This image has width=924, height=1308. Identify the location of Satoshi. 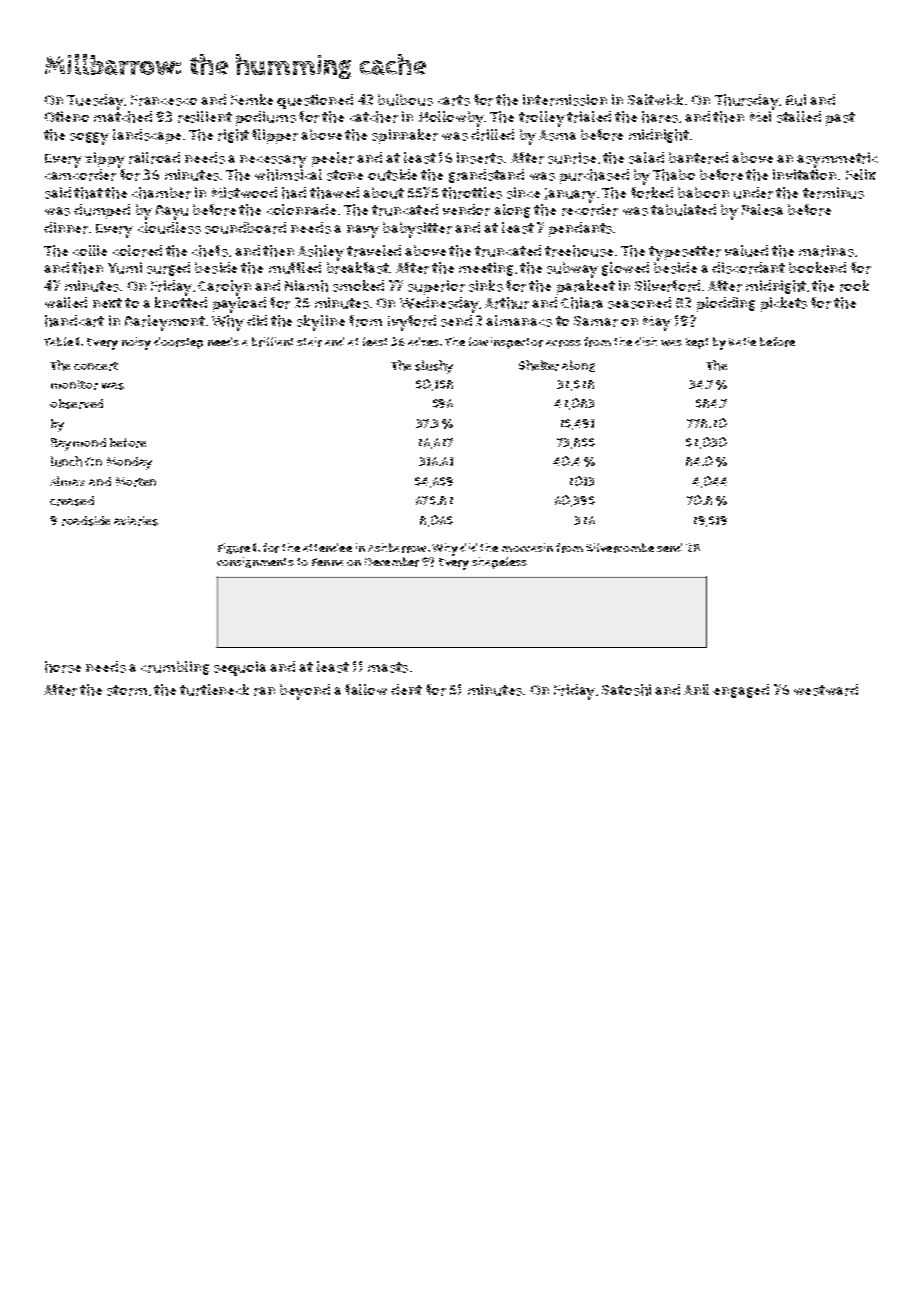
(626, 690).
